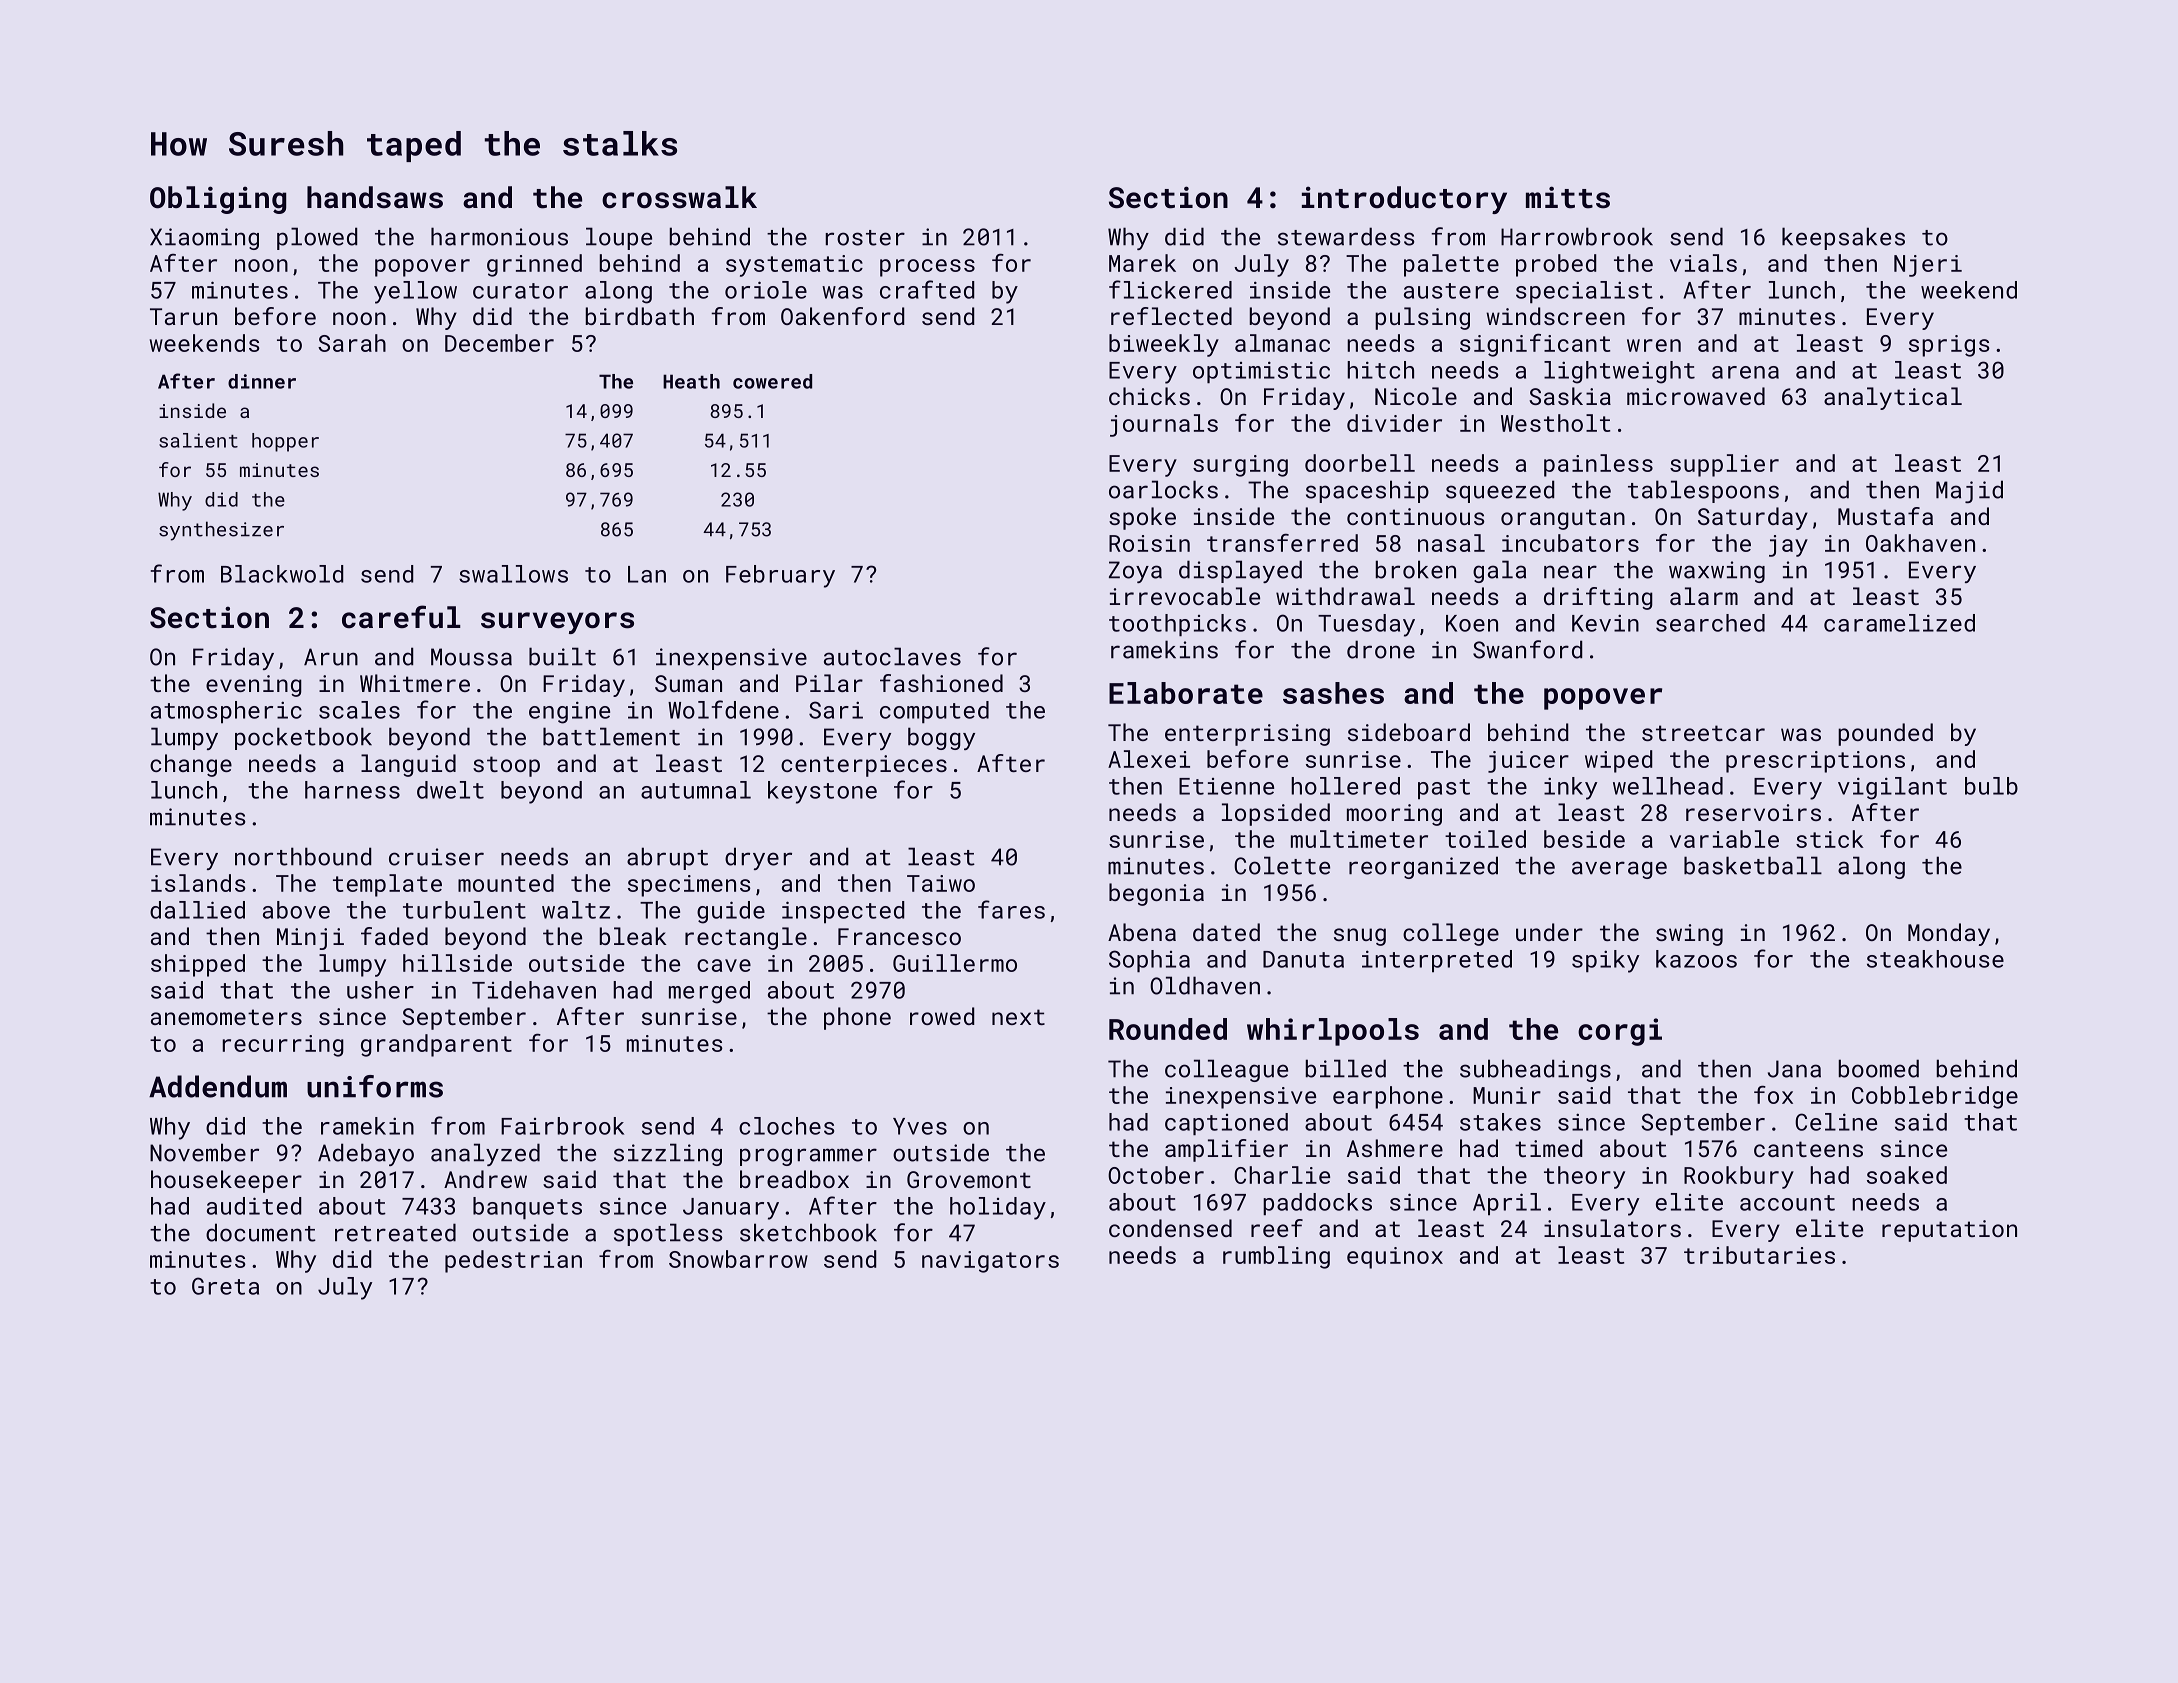  I want to click on juicer, so click(1528, 762).
